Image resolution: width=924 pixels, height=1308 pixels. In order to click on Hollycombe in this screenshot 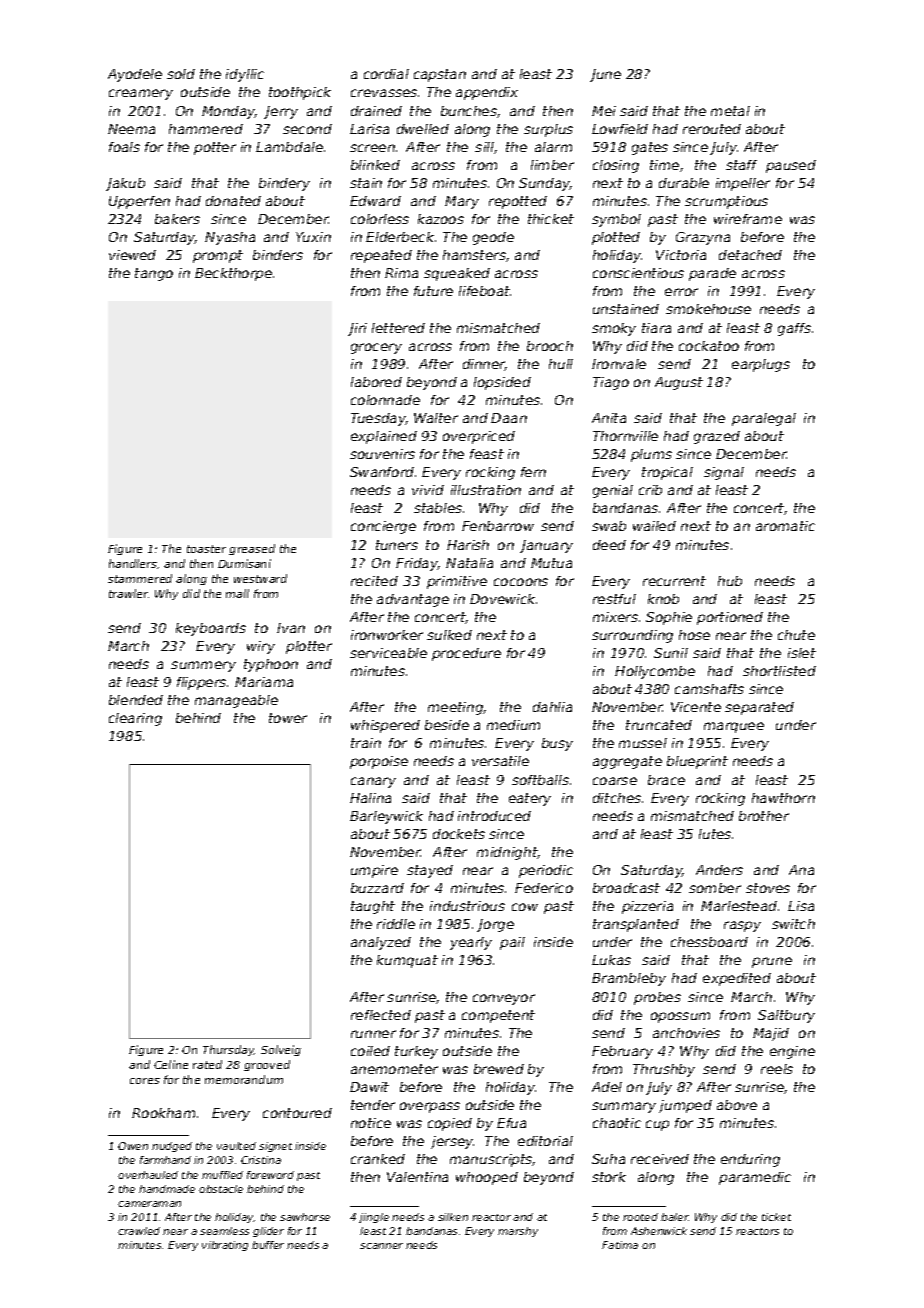, I will do `click(655, 672)`.
